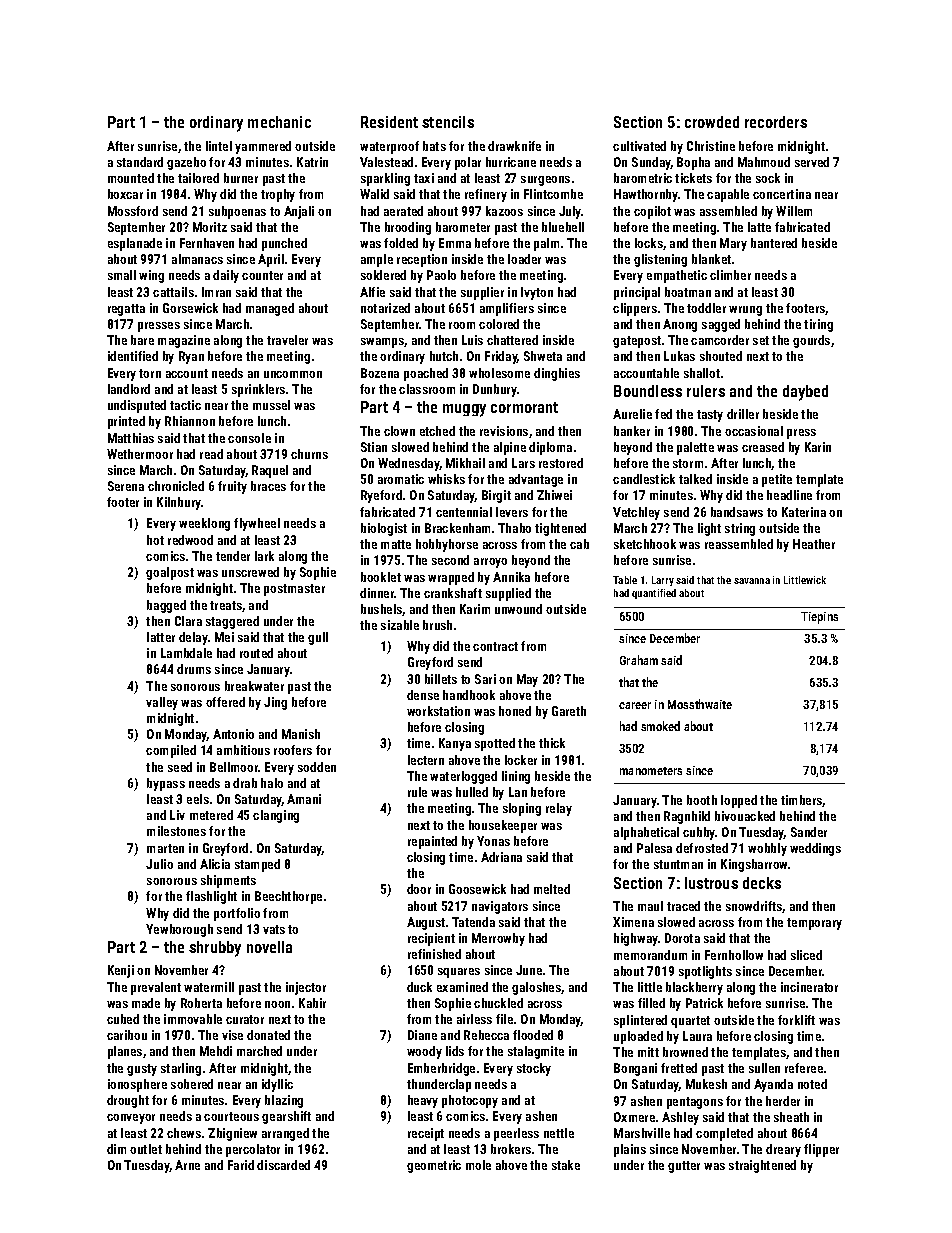 This image has height=1233, width=952. Describe the element at coordinates (386, 162) in the image. I see `Valestead` at that location.
